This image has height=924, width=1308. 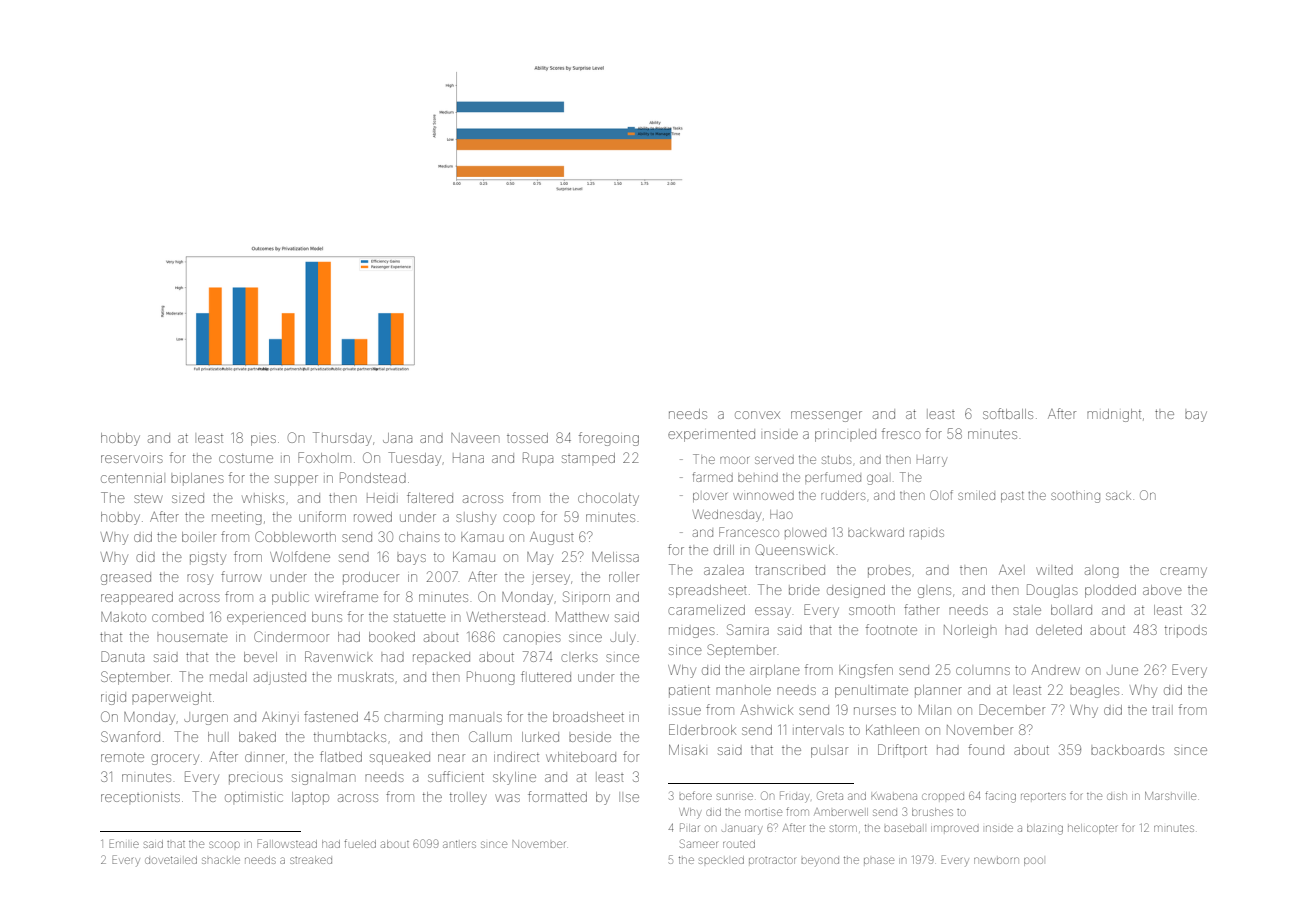 I want to click on chocolaty, so click(x=608, y=499).
